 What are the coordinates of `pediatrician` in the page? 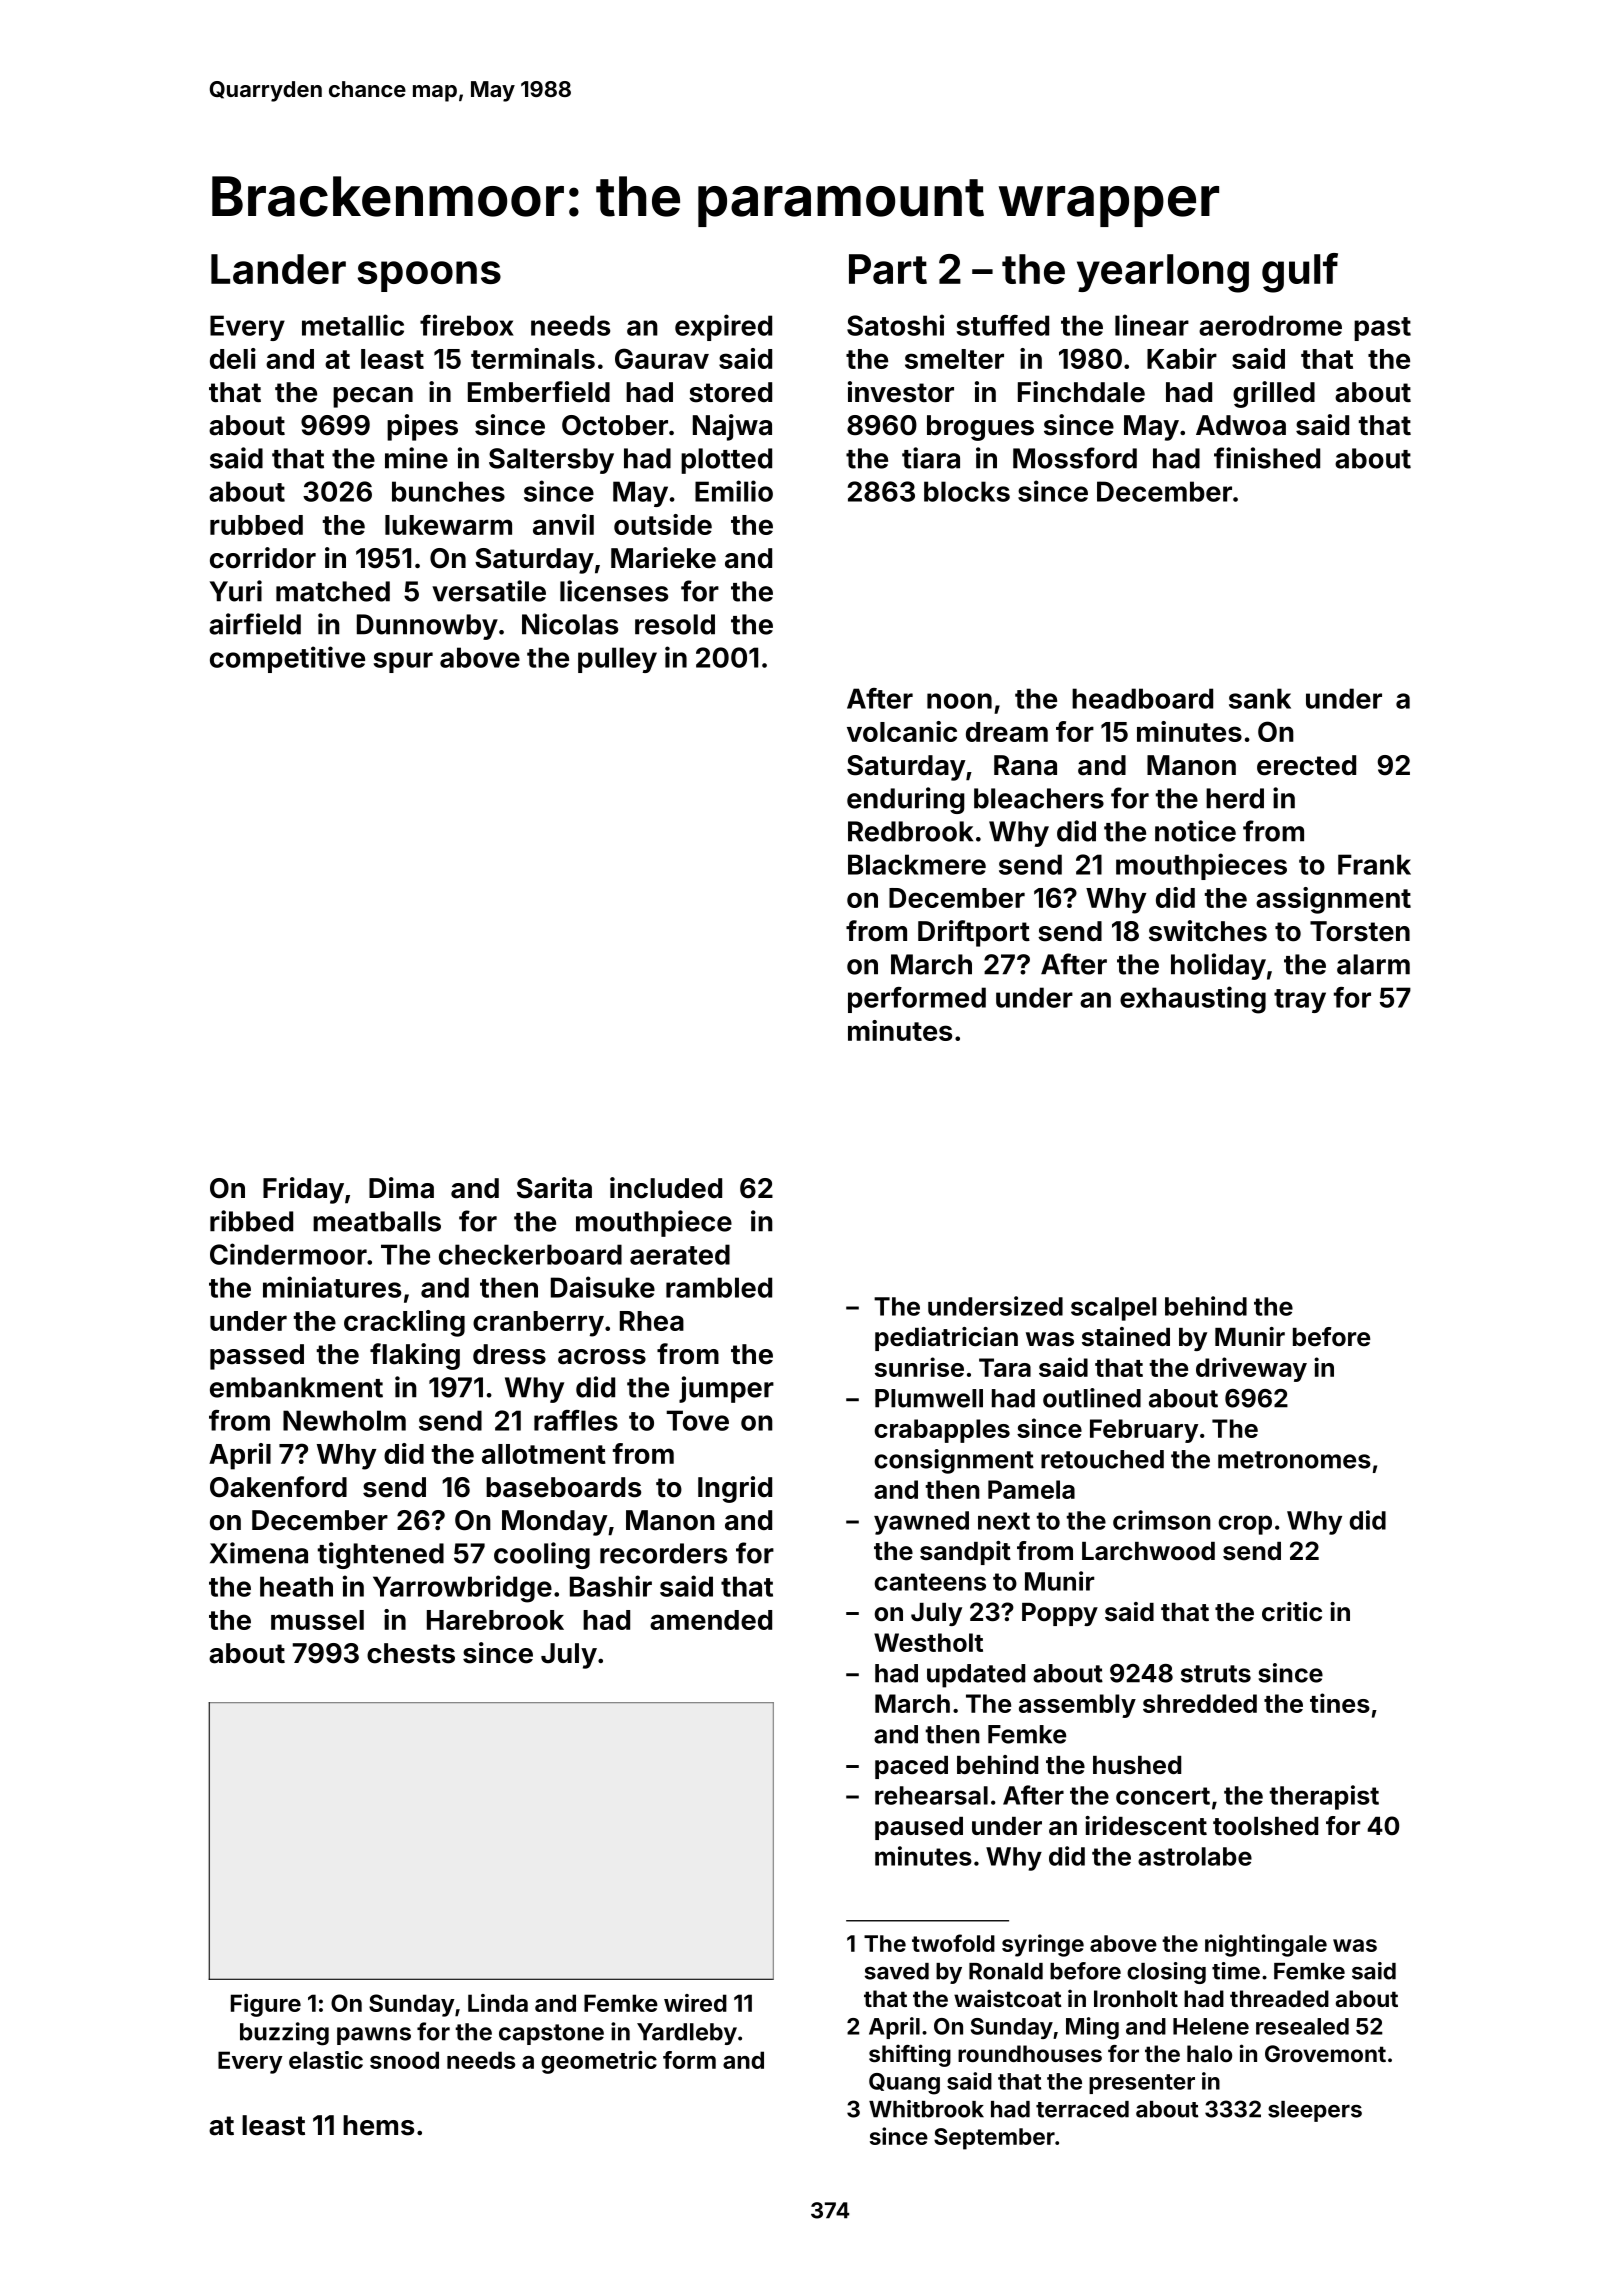 It's located at (946, 1339).
